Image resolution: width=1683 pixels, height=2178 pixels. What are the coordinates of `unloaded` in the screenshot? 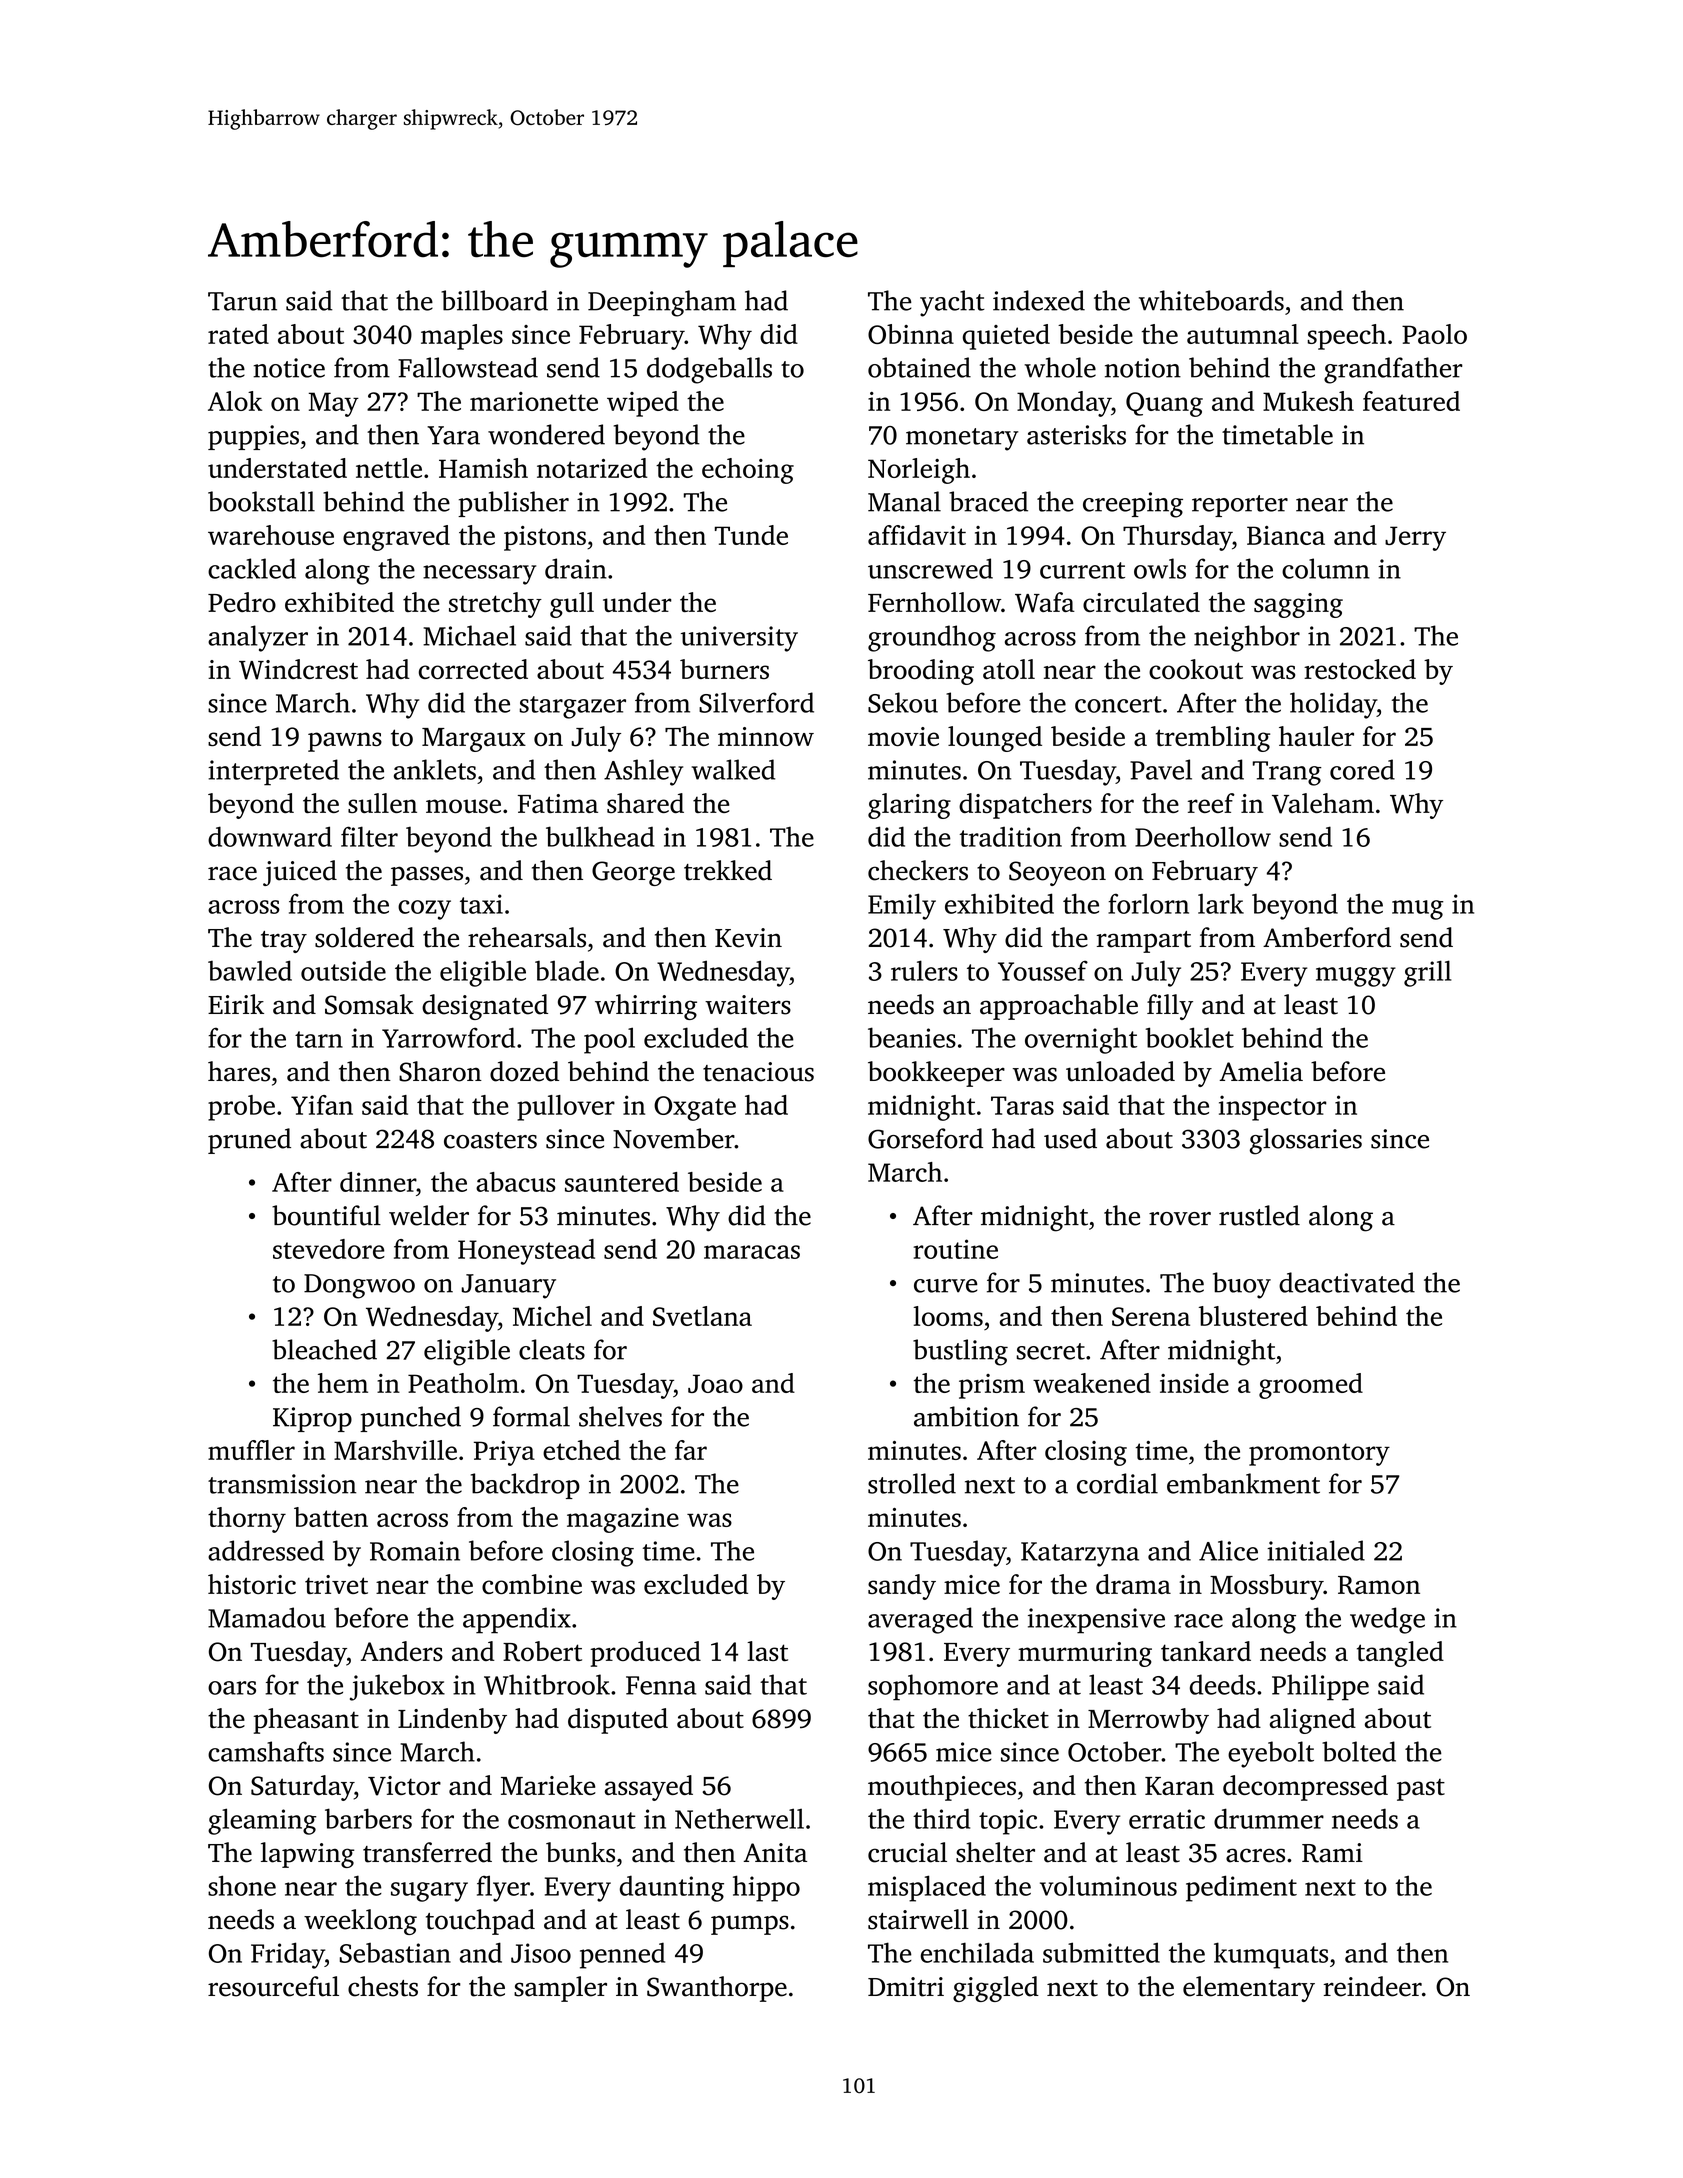 It's located at (1120, 1071).
